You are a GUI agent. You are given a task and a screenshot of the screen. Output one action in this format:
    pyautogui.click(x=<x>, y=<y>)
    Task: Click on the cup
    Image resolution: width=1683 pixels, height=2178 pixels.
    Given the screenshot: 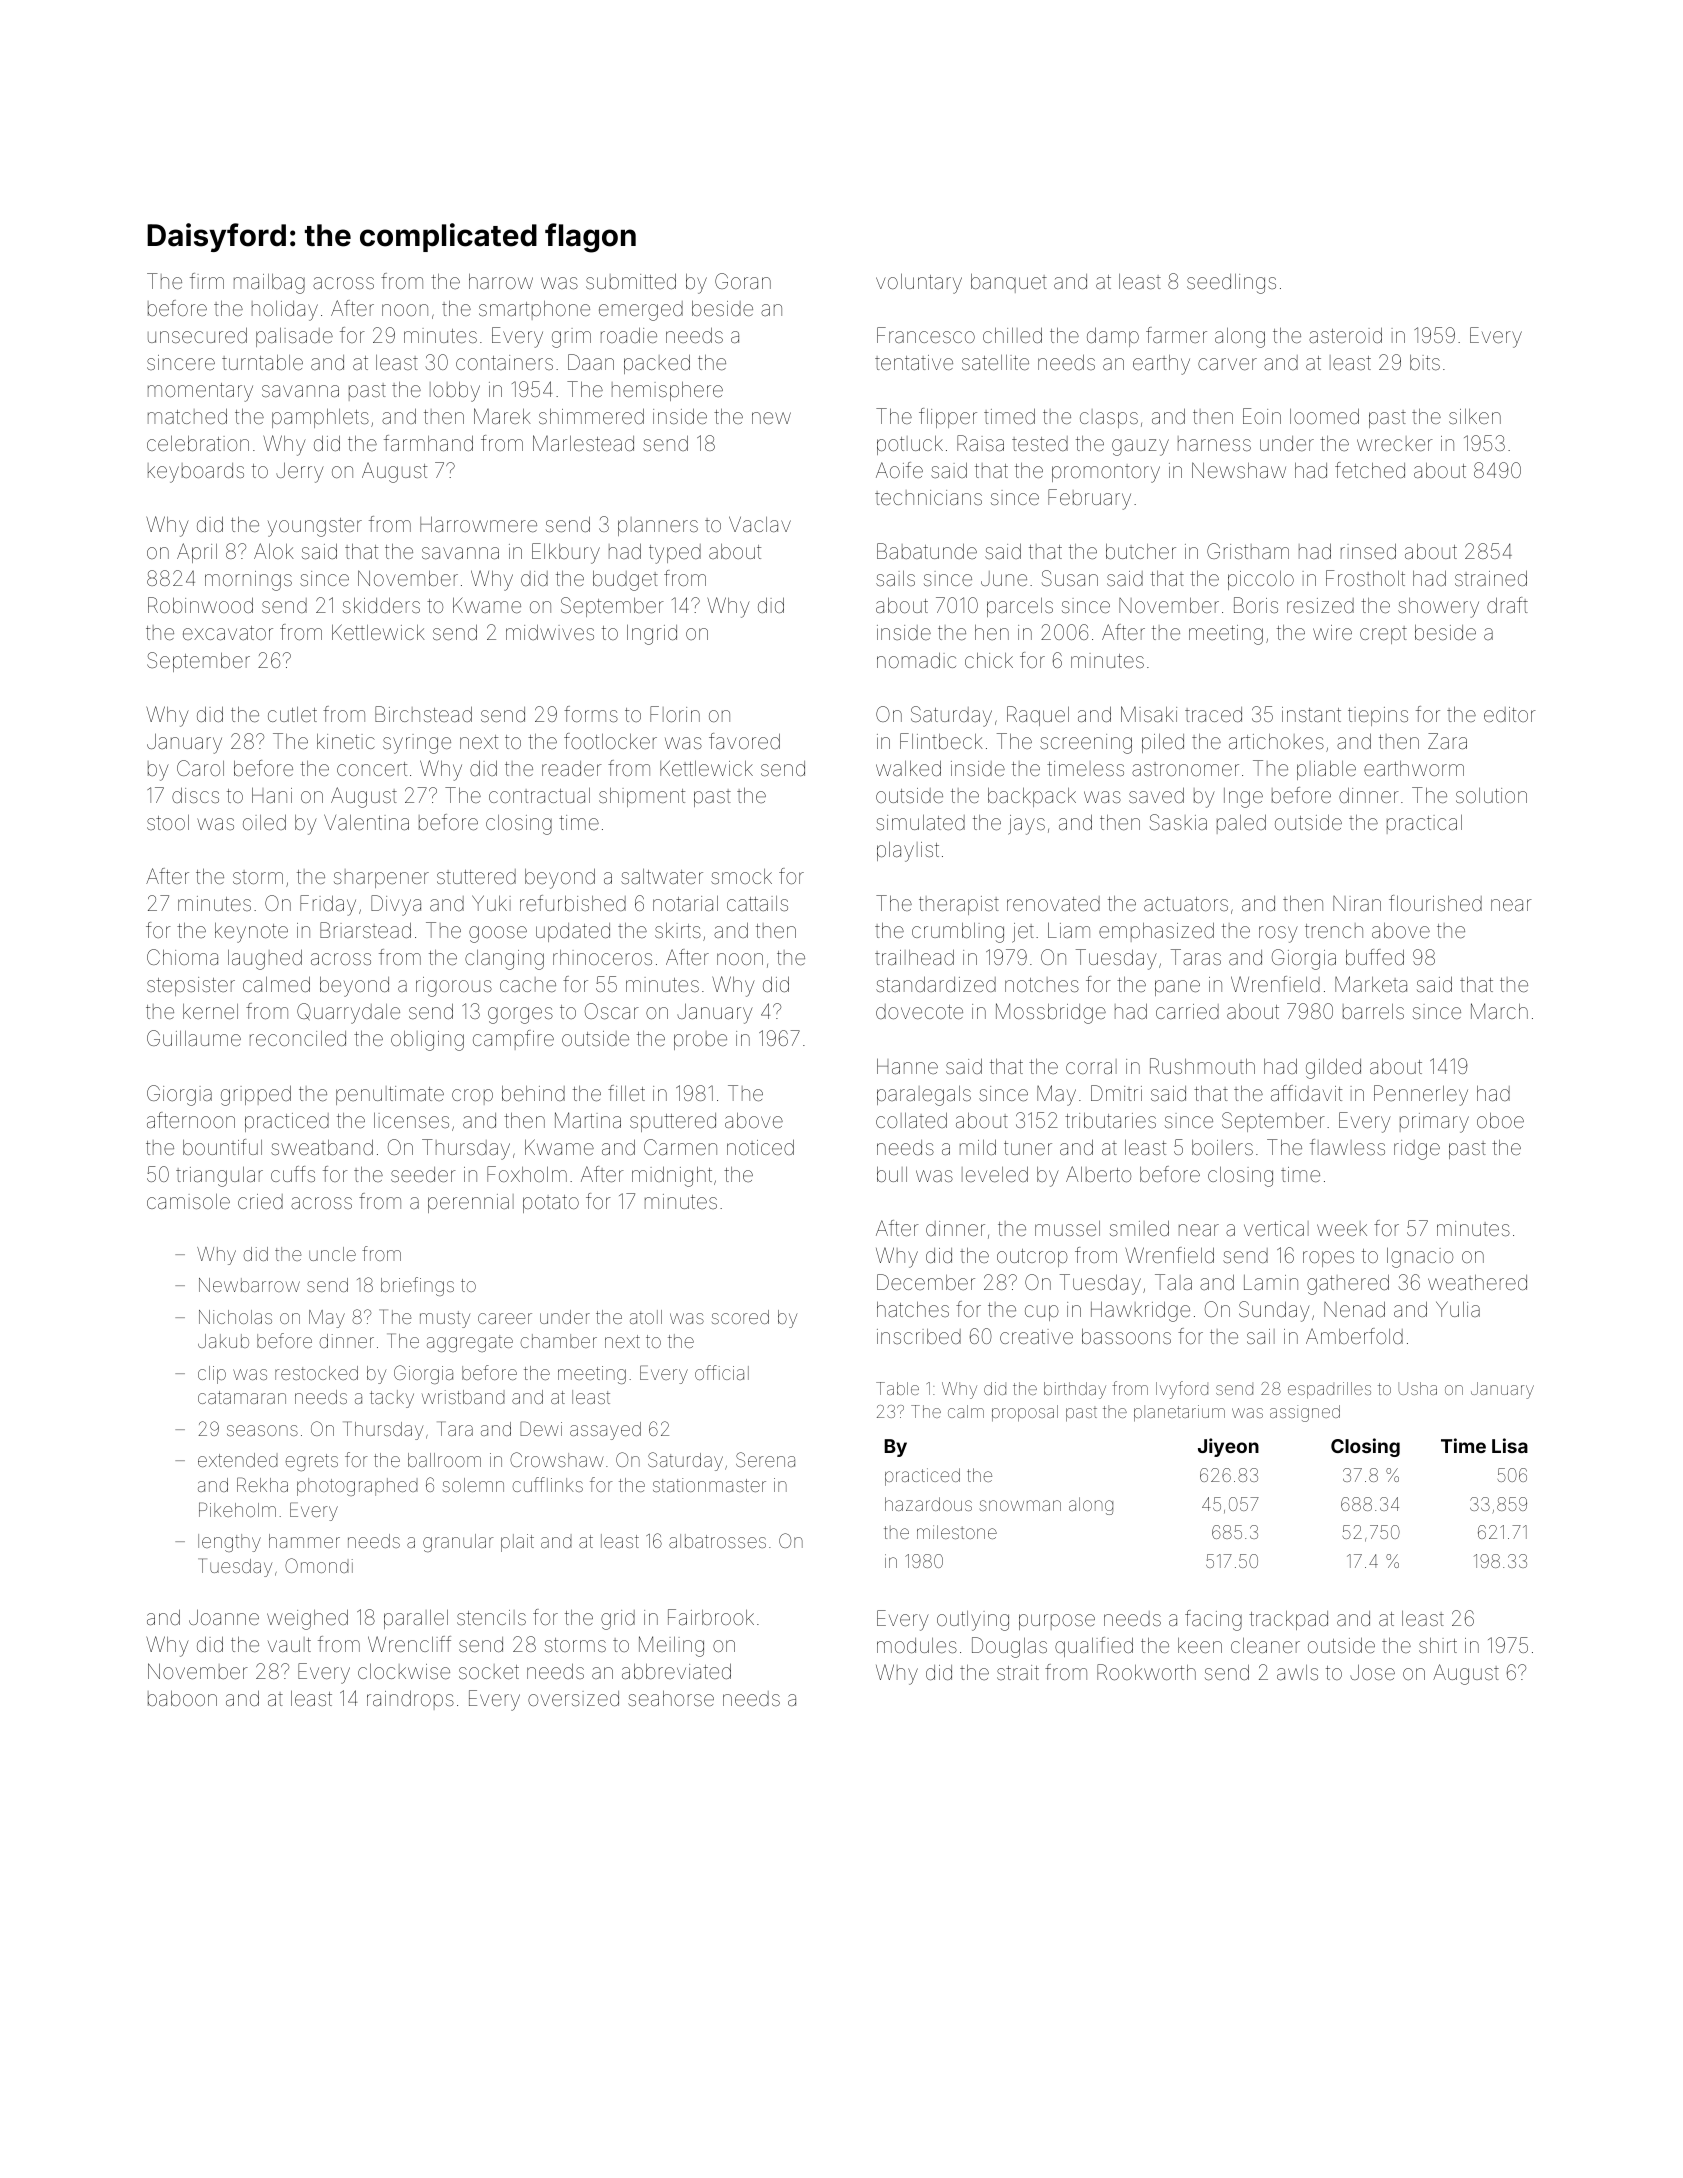 What is the action you would take?
    pyautogui.click(x=1042, y=1313)
